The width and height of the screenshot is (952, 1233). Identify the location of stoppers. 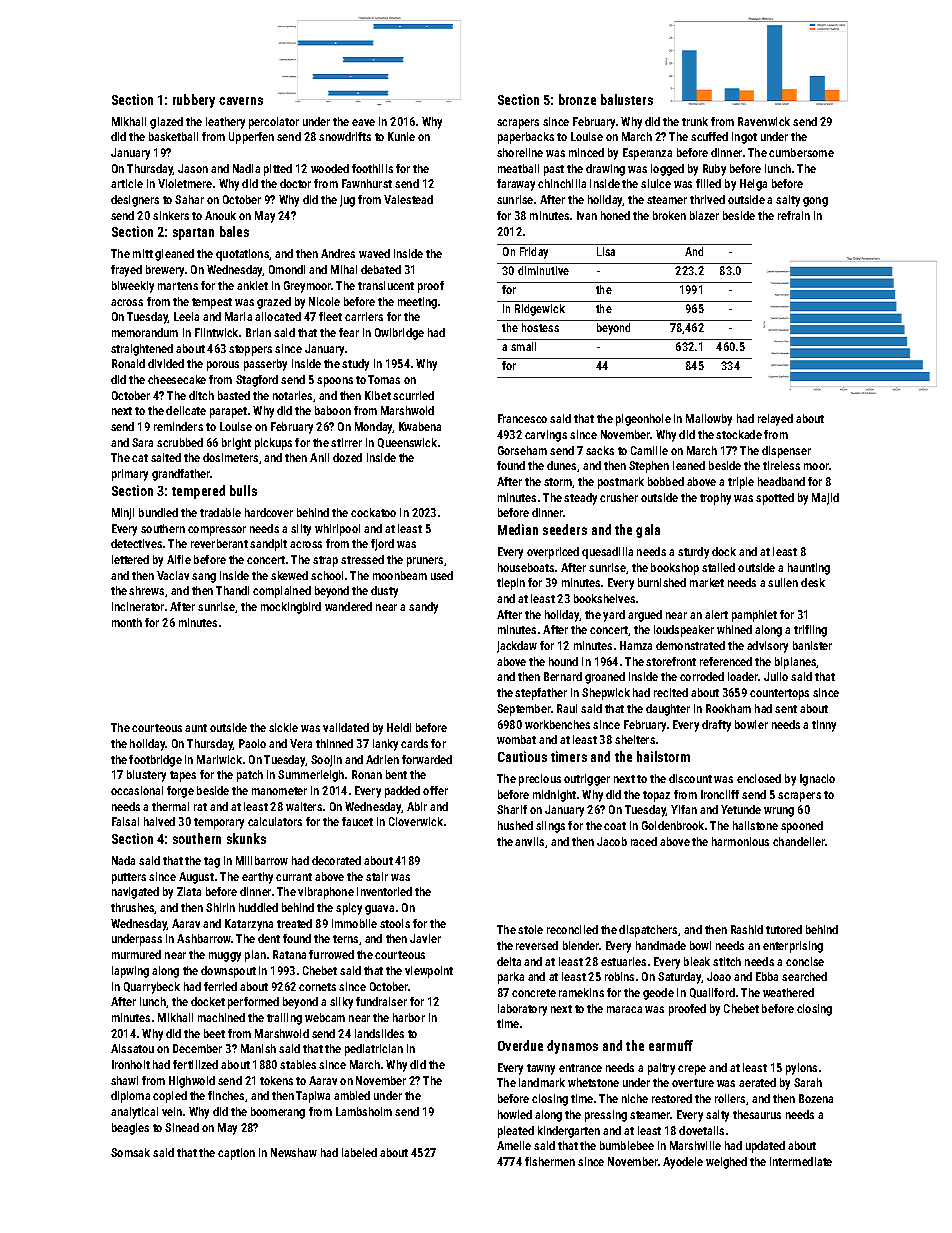
(250, 350).
